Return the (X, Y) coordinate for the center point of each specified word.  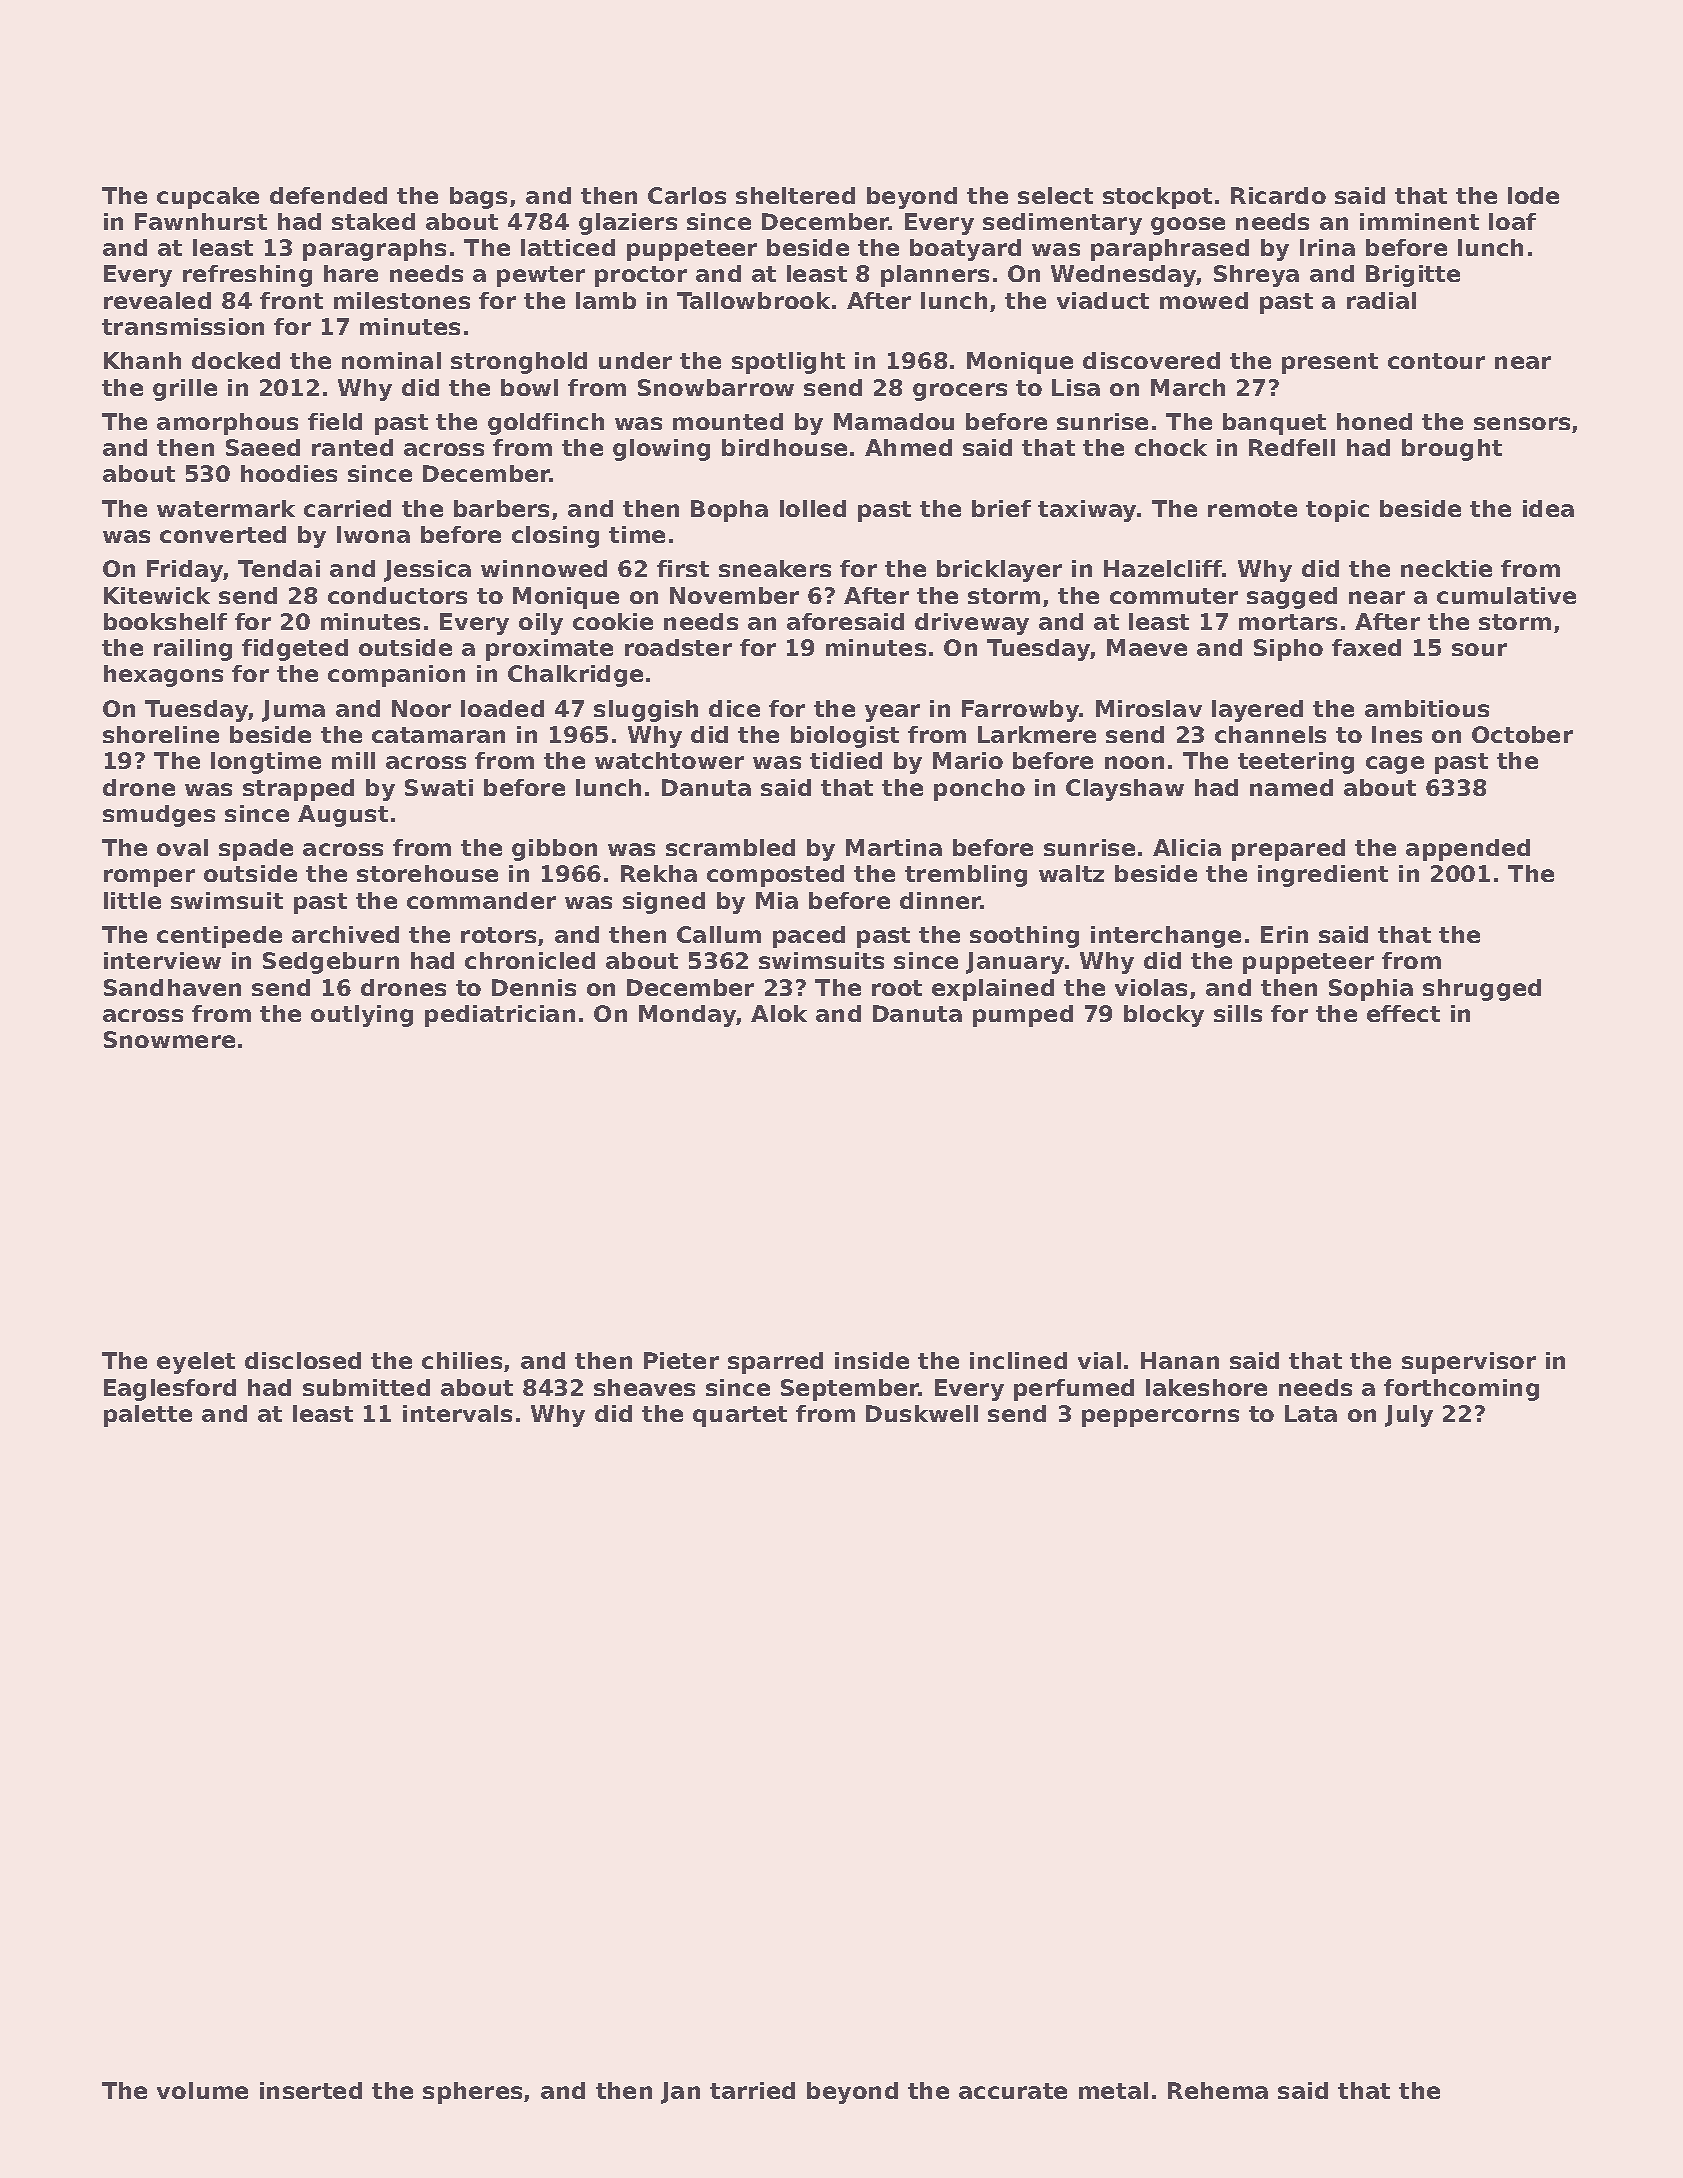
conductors (397, 595)
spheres (472, 2093)
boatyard (965, 250)
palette (148, 1416)
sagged (1292, 598)
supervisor (1469, 1363)
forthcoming (1461, 1390)
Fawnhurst (201, 221)
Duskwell (922, 1413)
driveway (972, 624)
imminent (1419, 221)
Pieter (681, 1360)
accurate (1013, 2091)
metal (1113, 2090)
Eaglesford (170, 1390)
